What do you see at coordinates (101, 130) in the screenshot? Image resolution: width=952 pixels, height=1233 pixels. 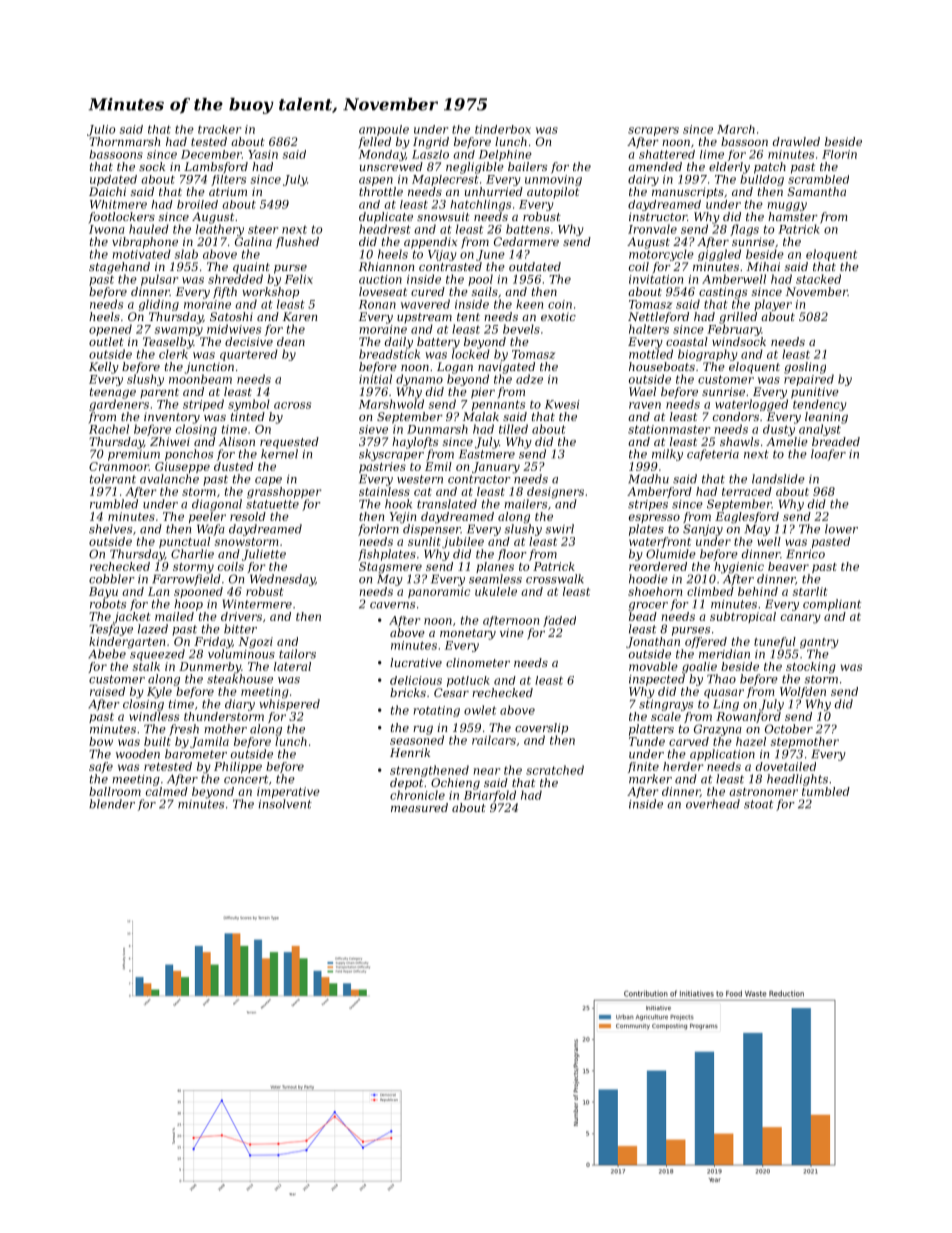 I see `Julio` at bounding box center [101, 130].
